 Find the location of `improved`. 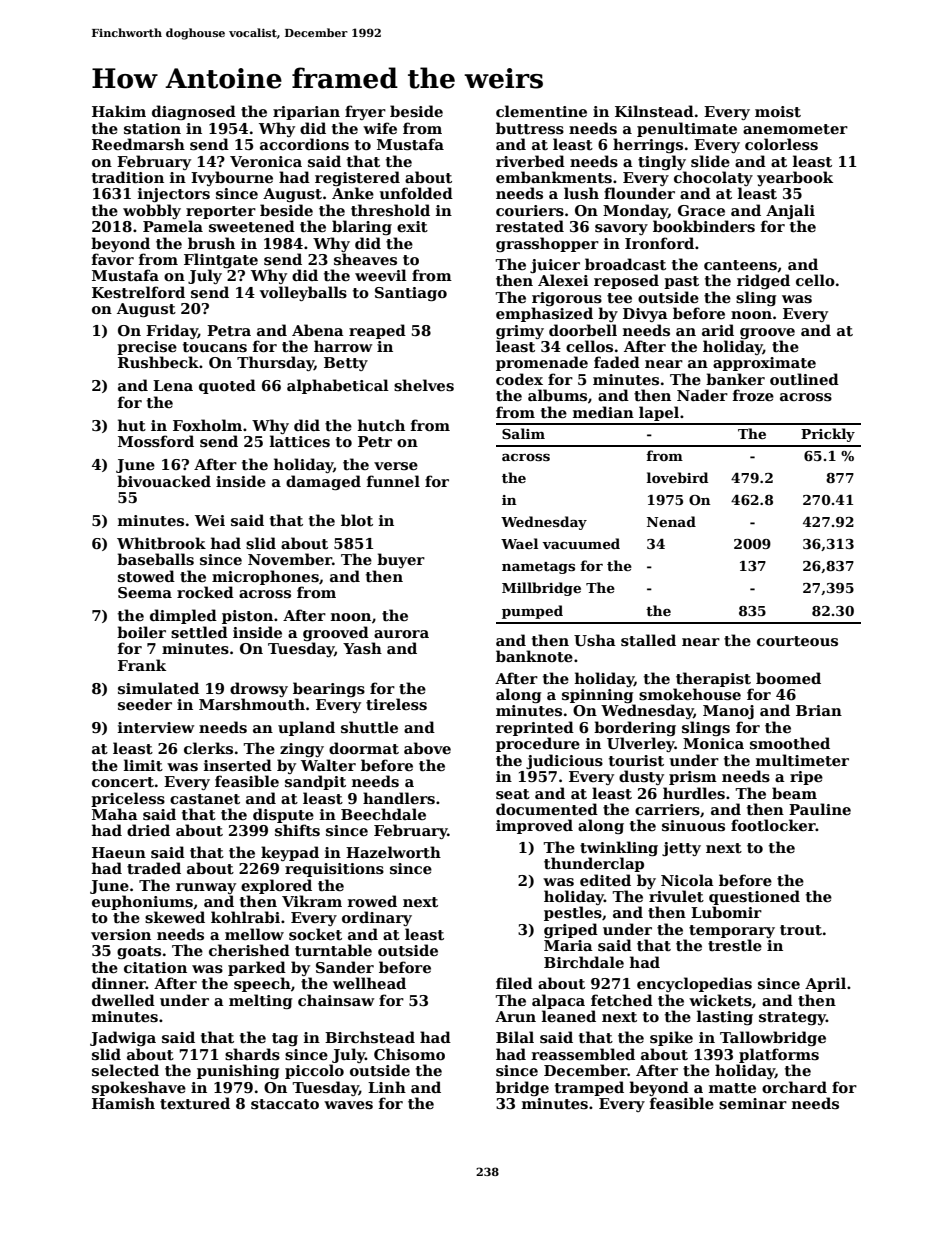

improved is located at coordinates (534, 826).
